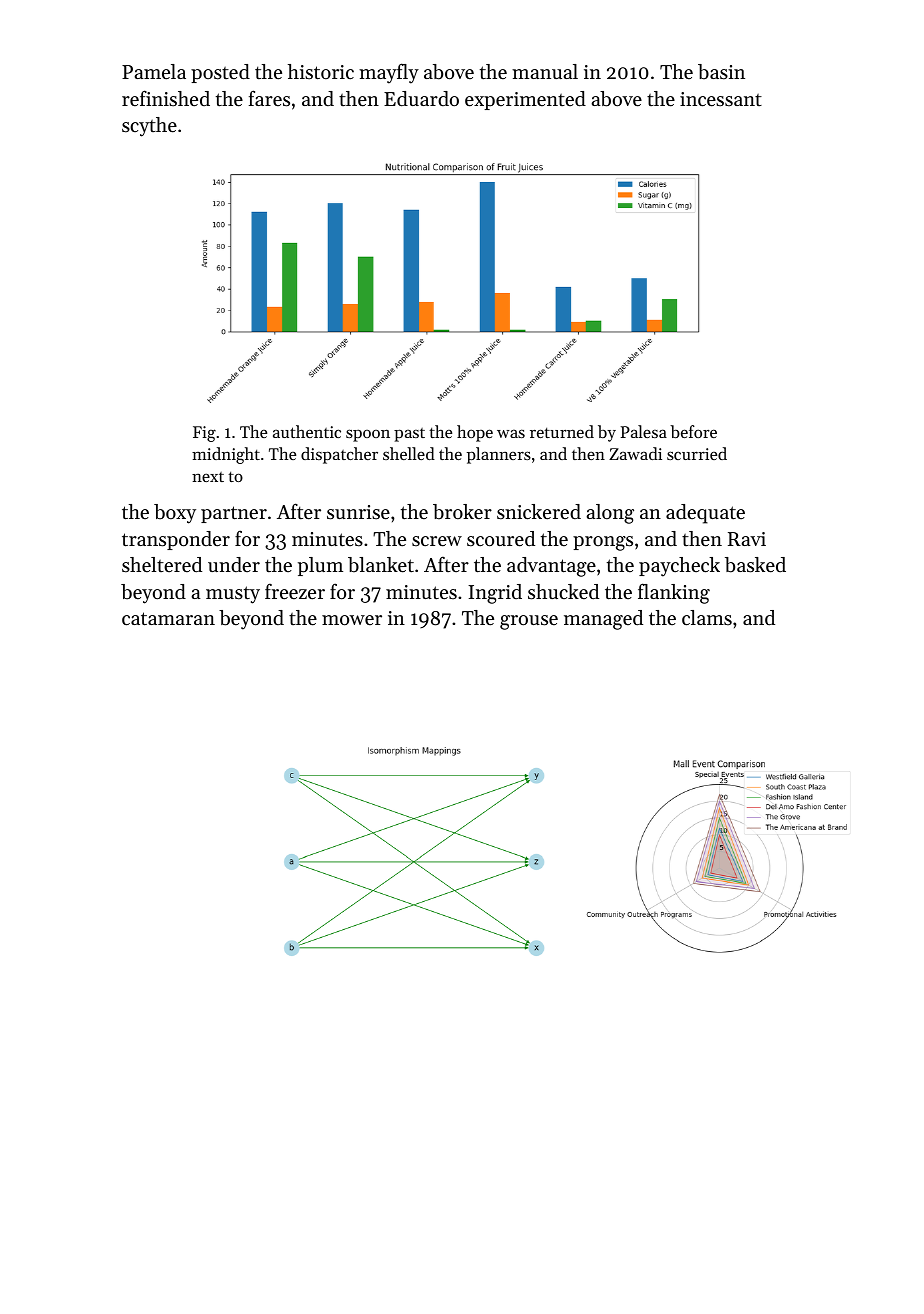  What do you see at coordinates (149, 127) in the screenshot?
I see `scythe` at bounding box center [149, 127].
